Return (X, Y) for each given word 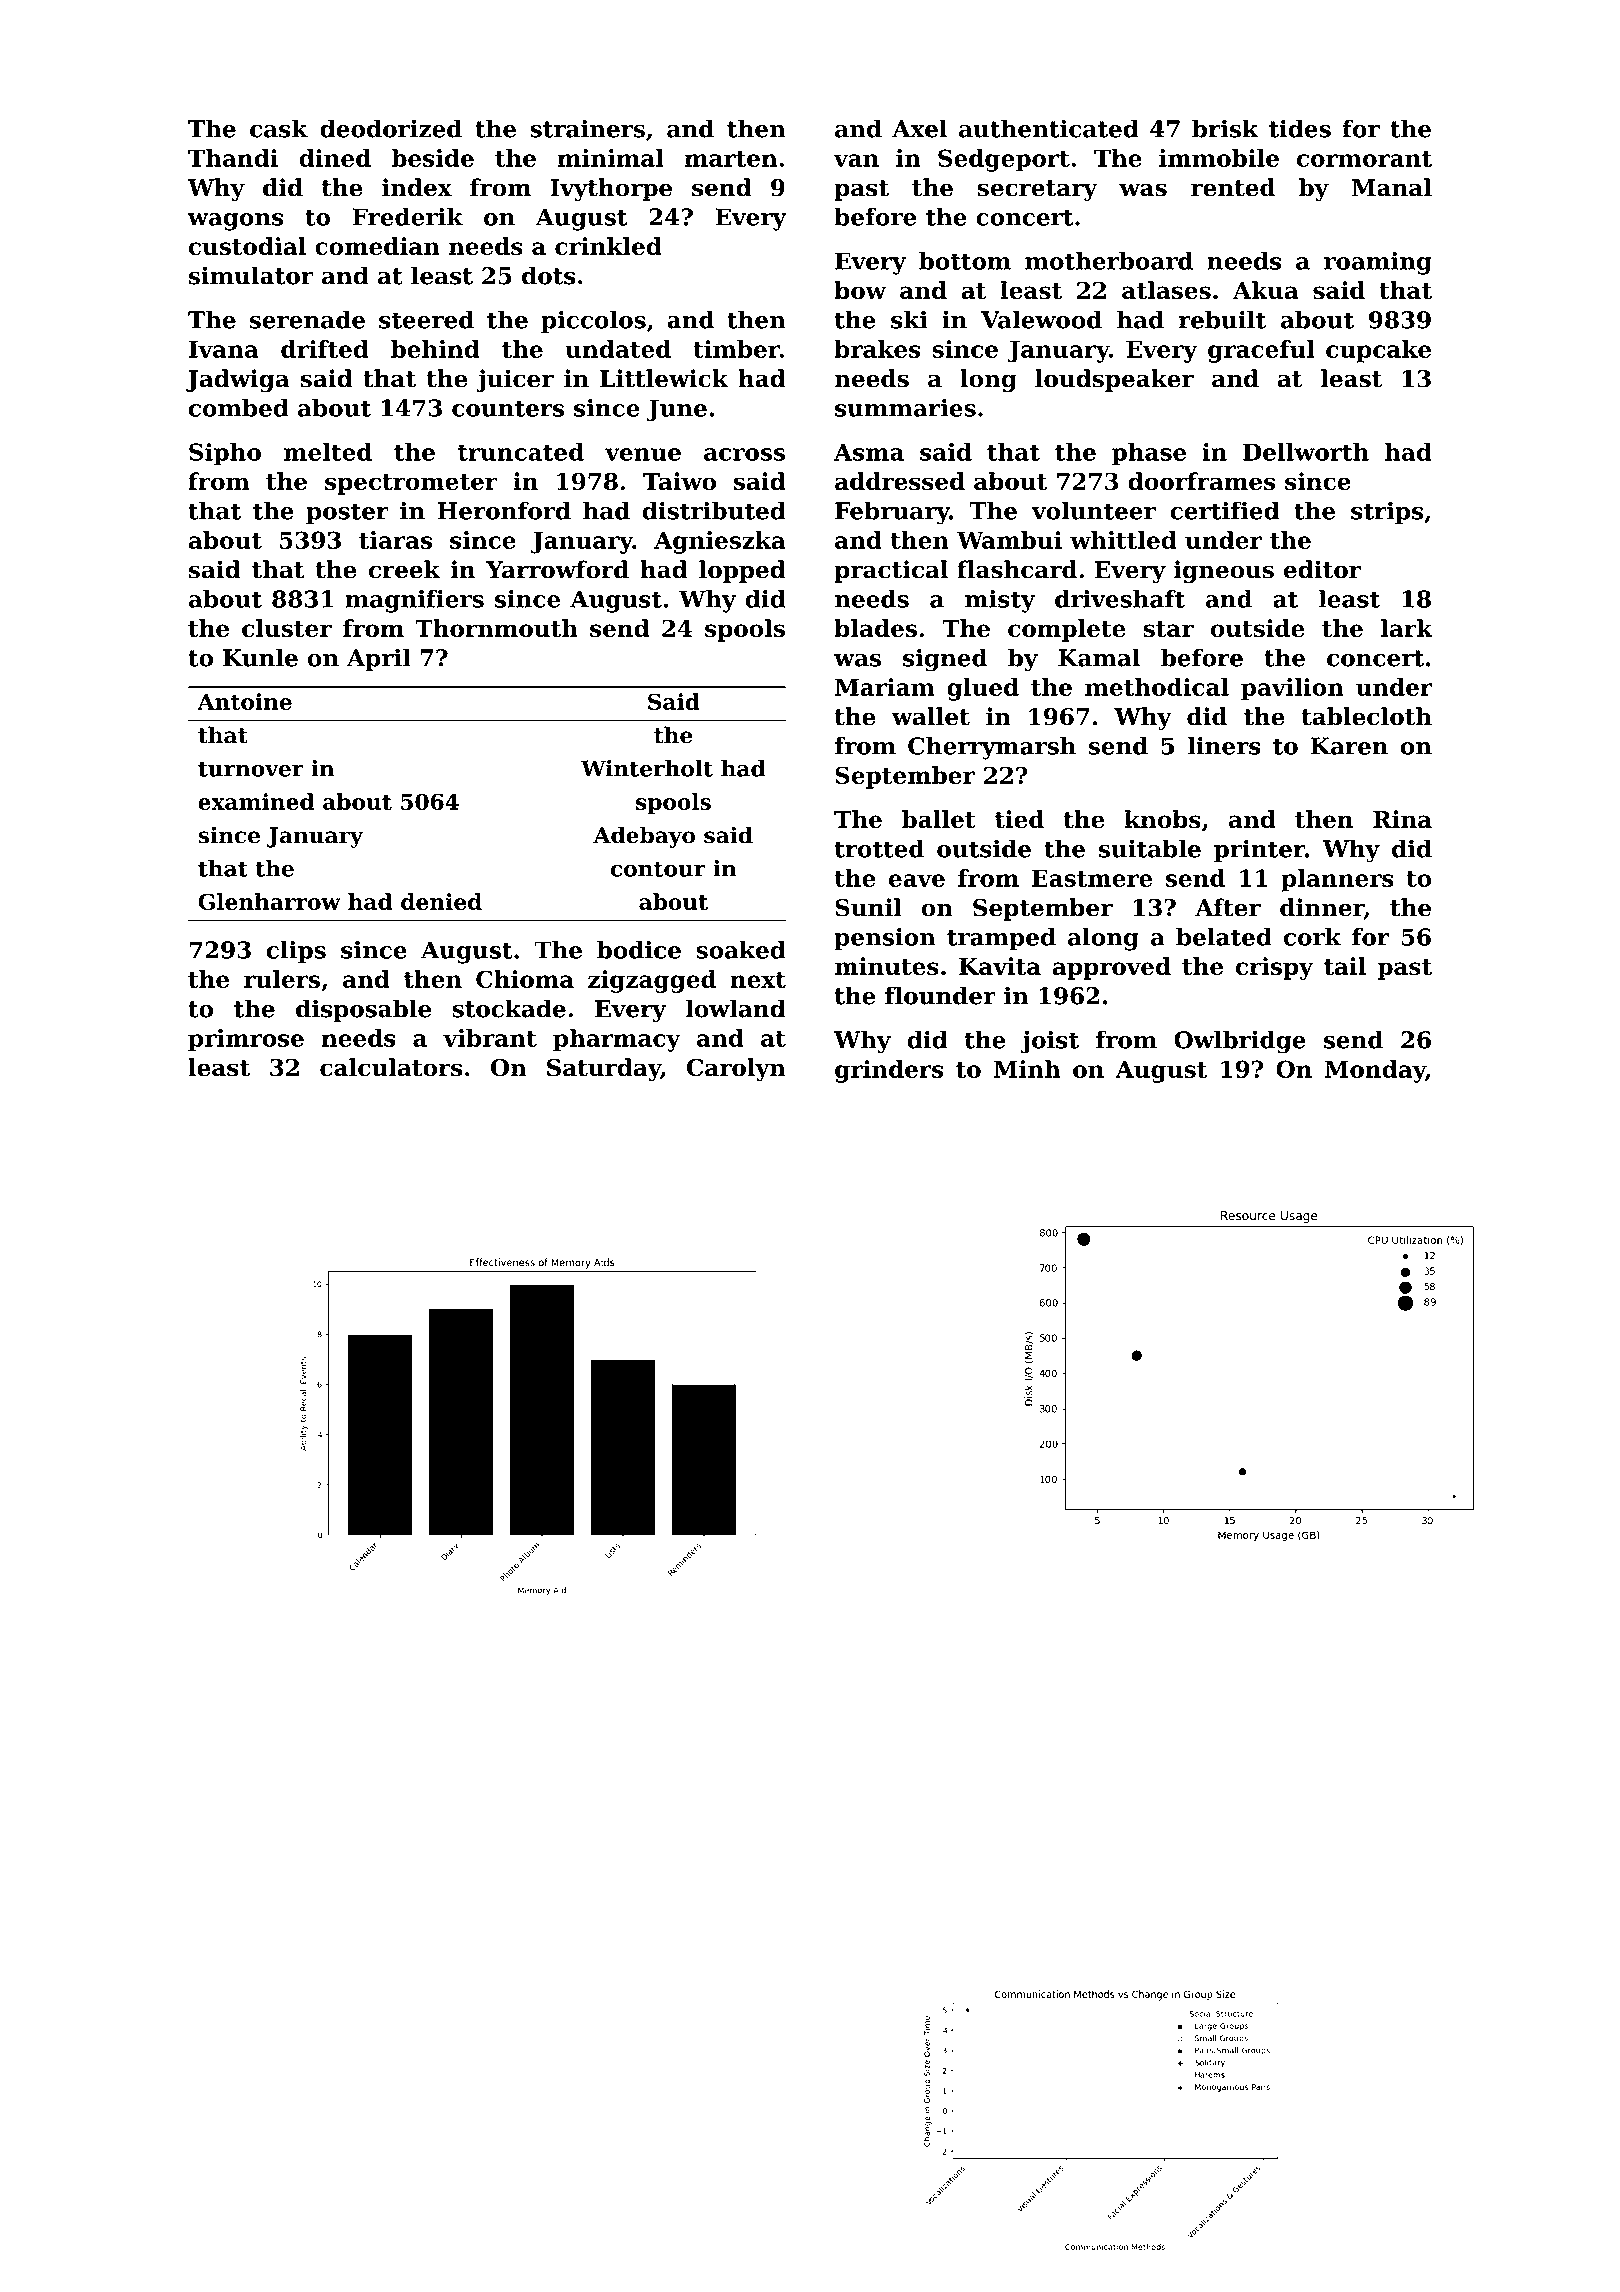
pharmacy (617, 1040)
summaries (905, 408)
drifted (325, 349)
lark (1407, 628)
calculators (391, 1067)
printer (1259, 850)
